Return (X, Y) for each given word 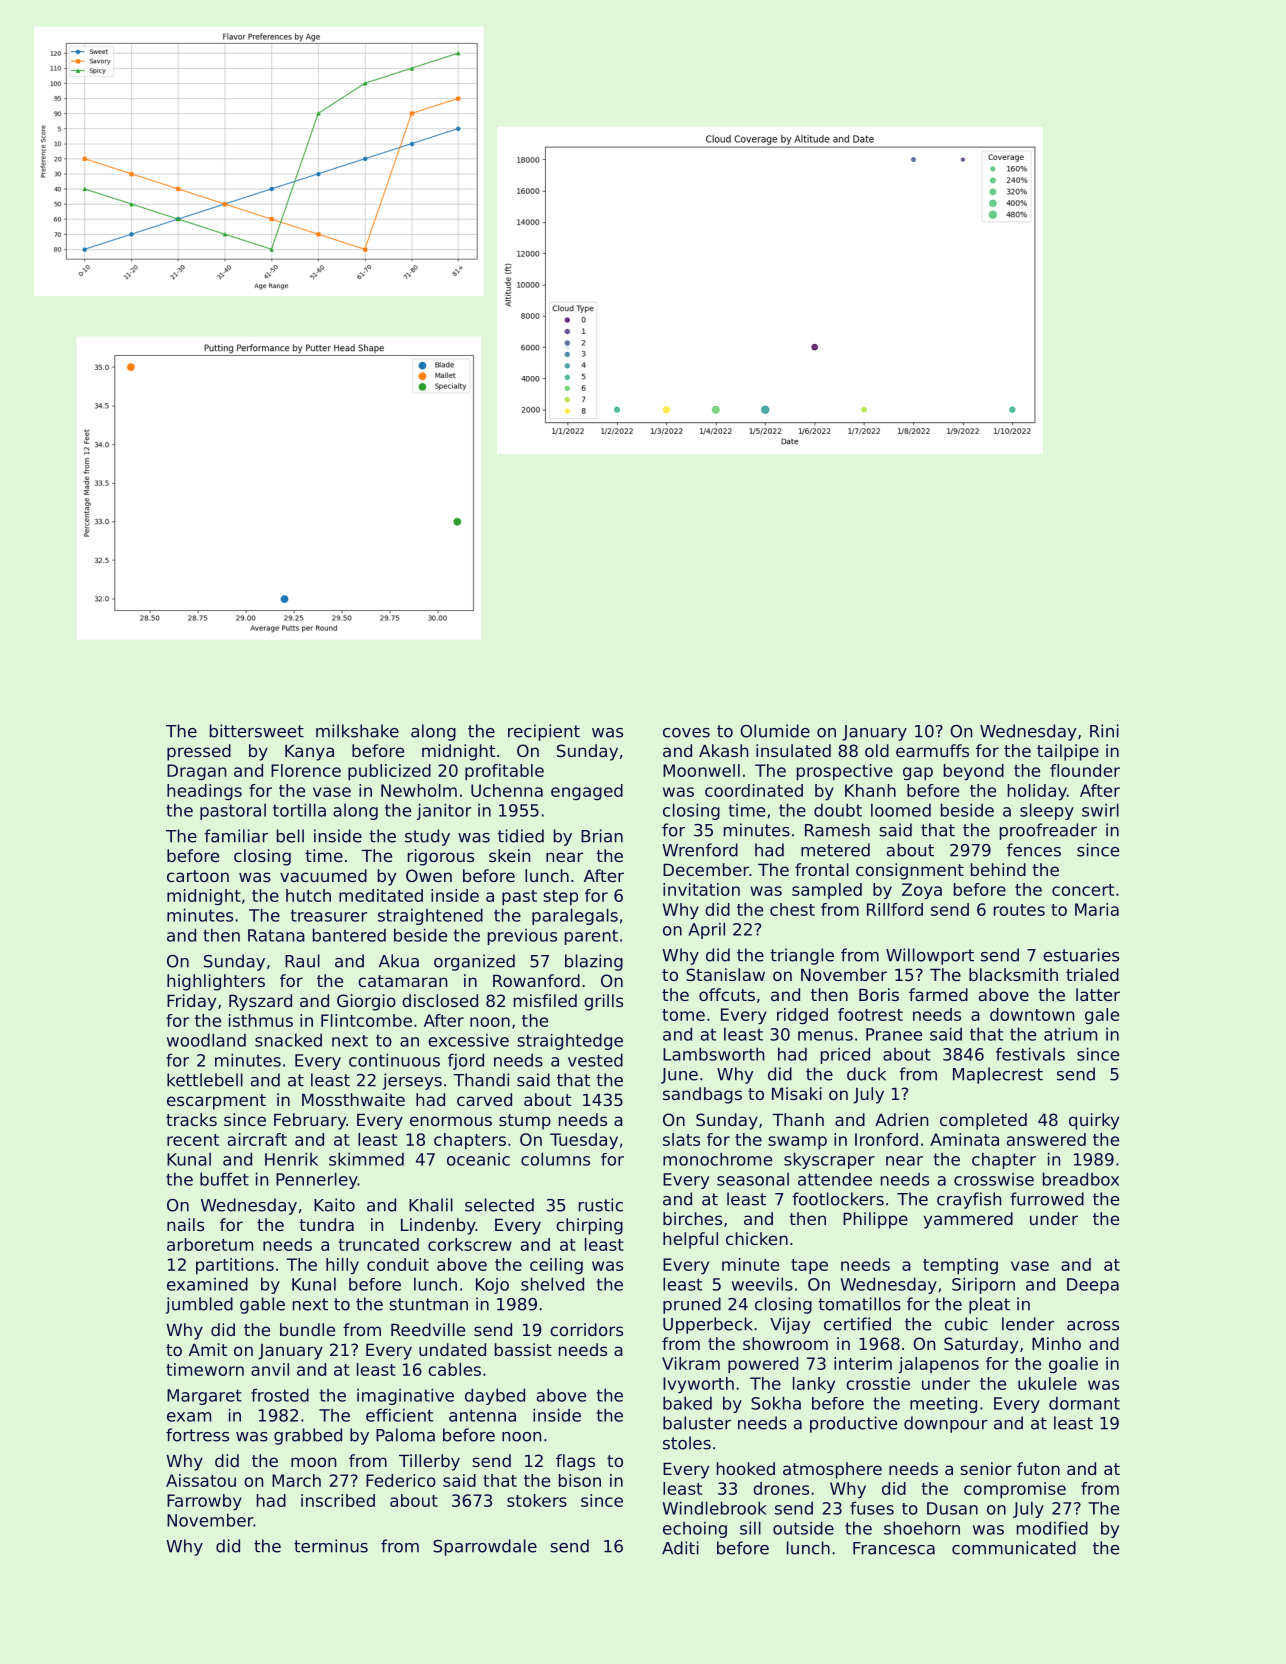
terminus (331, 1546)
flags (575, 1462)
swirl (1100, 810)
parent (591, 937)
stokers (537, 1500)
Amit (208, 1349)
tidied (521, 836)
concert (1083, 890)
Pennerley (317, 1180)
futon (1038, 1468)
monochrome (717, 1159)
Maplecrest (998, 1075)
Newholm (419, 790)
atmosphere (832, 1470)
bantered (349, 935)
